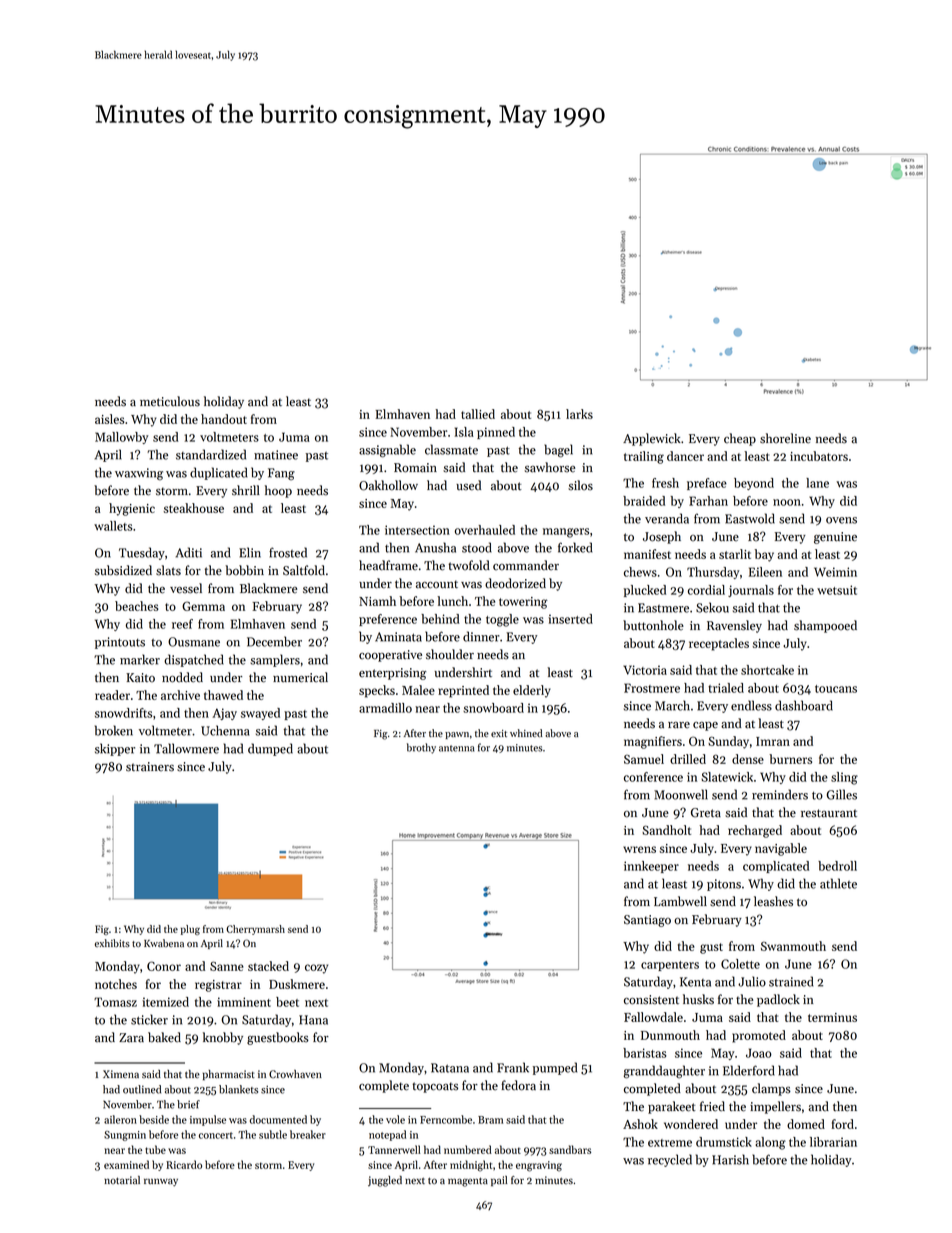 This image has width=952, height=1233. I want to click on Sungmin, so click(125, 1136).
